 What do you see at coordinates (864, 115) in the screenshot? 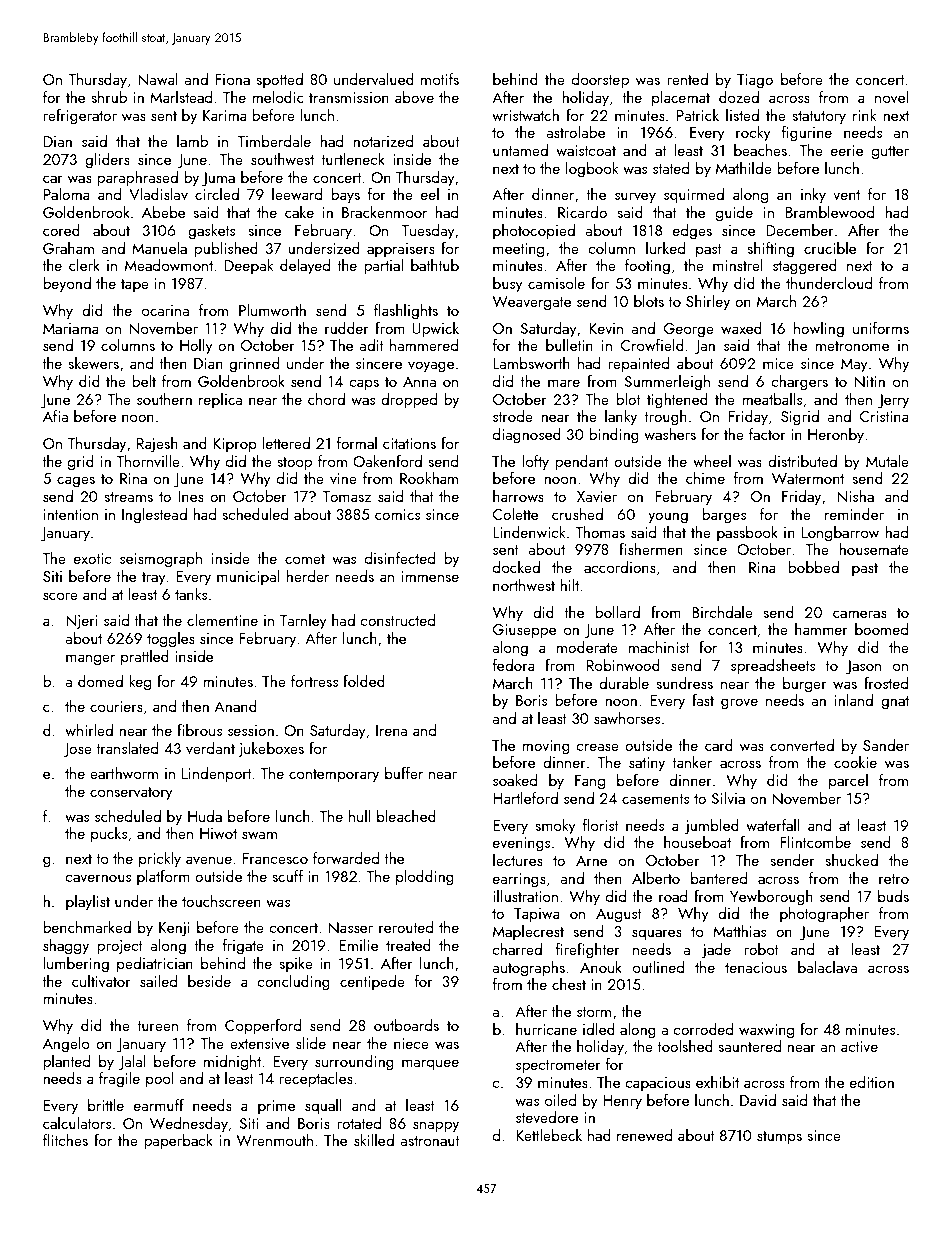
I see `rink` at bounding box center [864, 115].
